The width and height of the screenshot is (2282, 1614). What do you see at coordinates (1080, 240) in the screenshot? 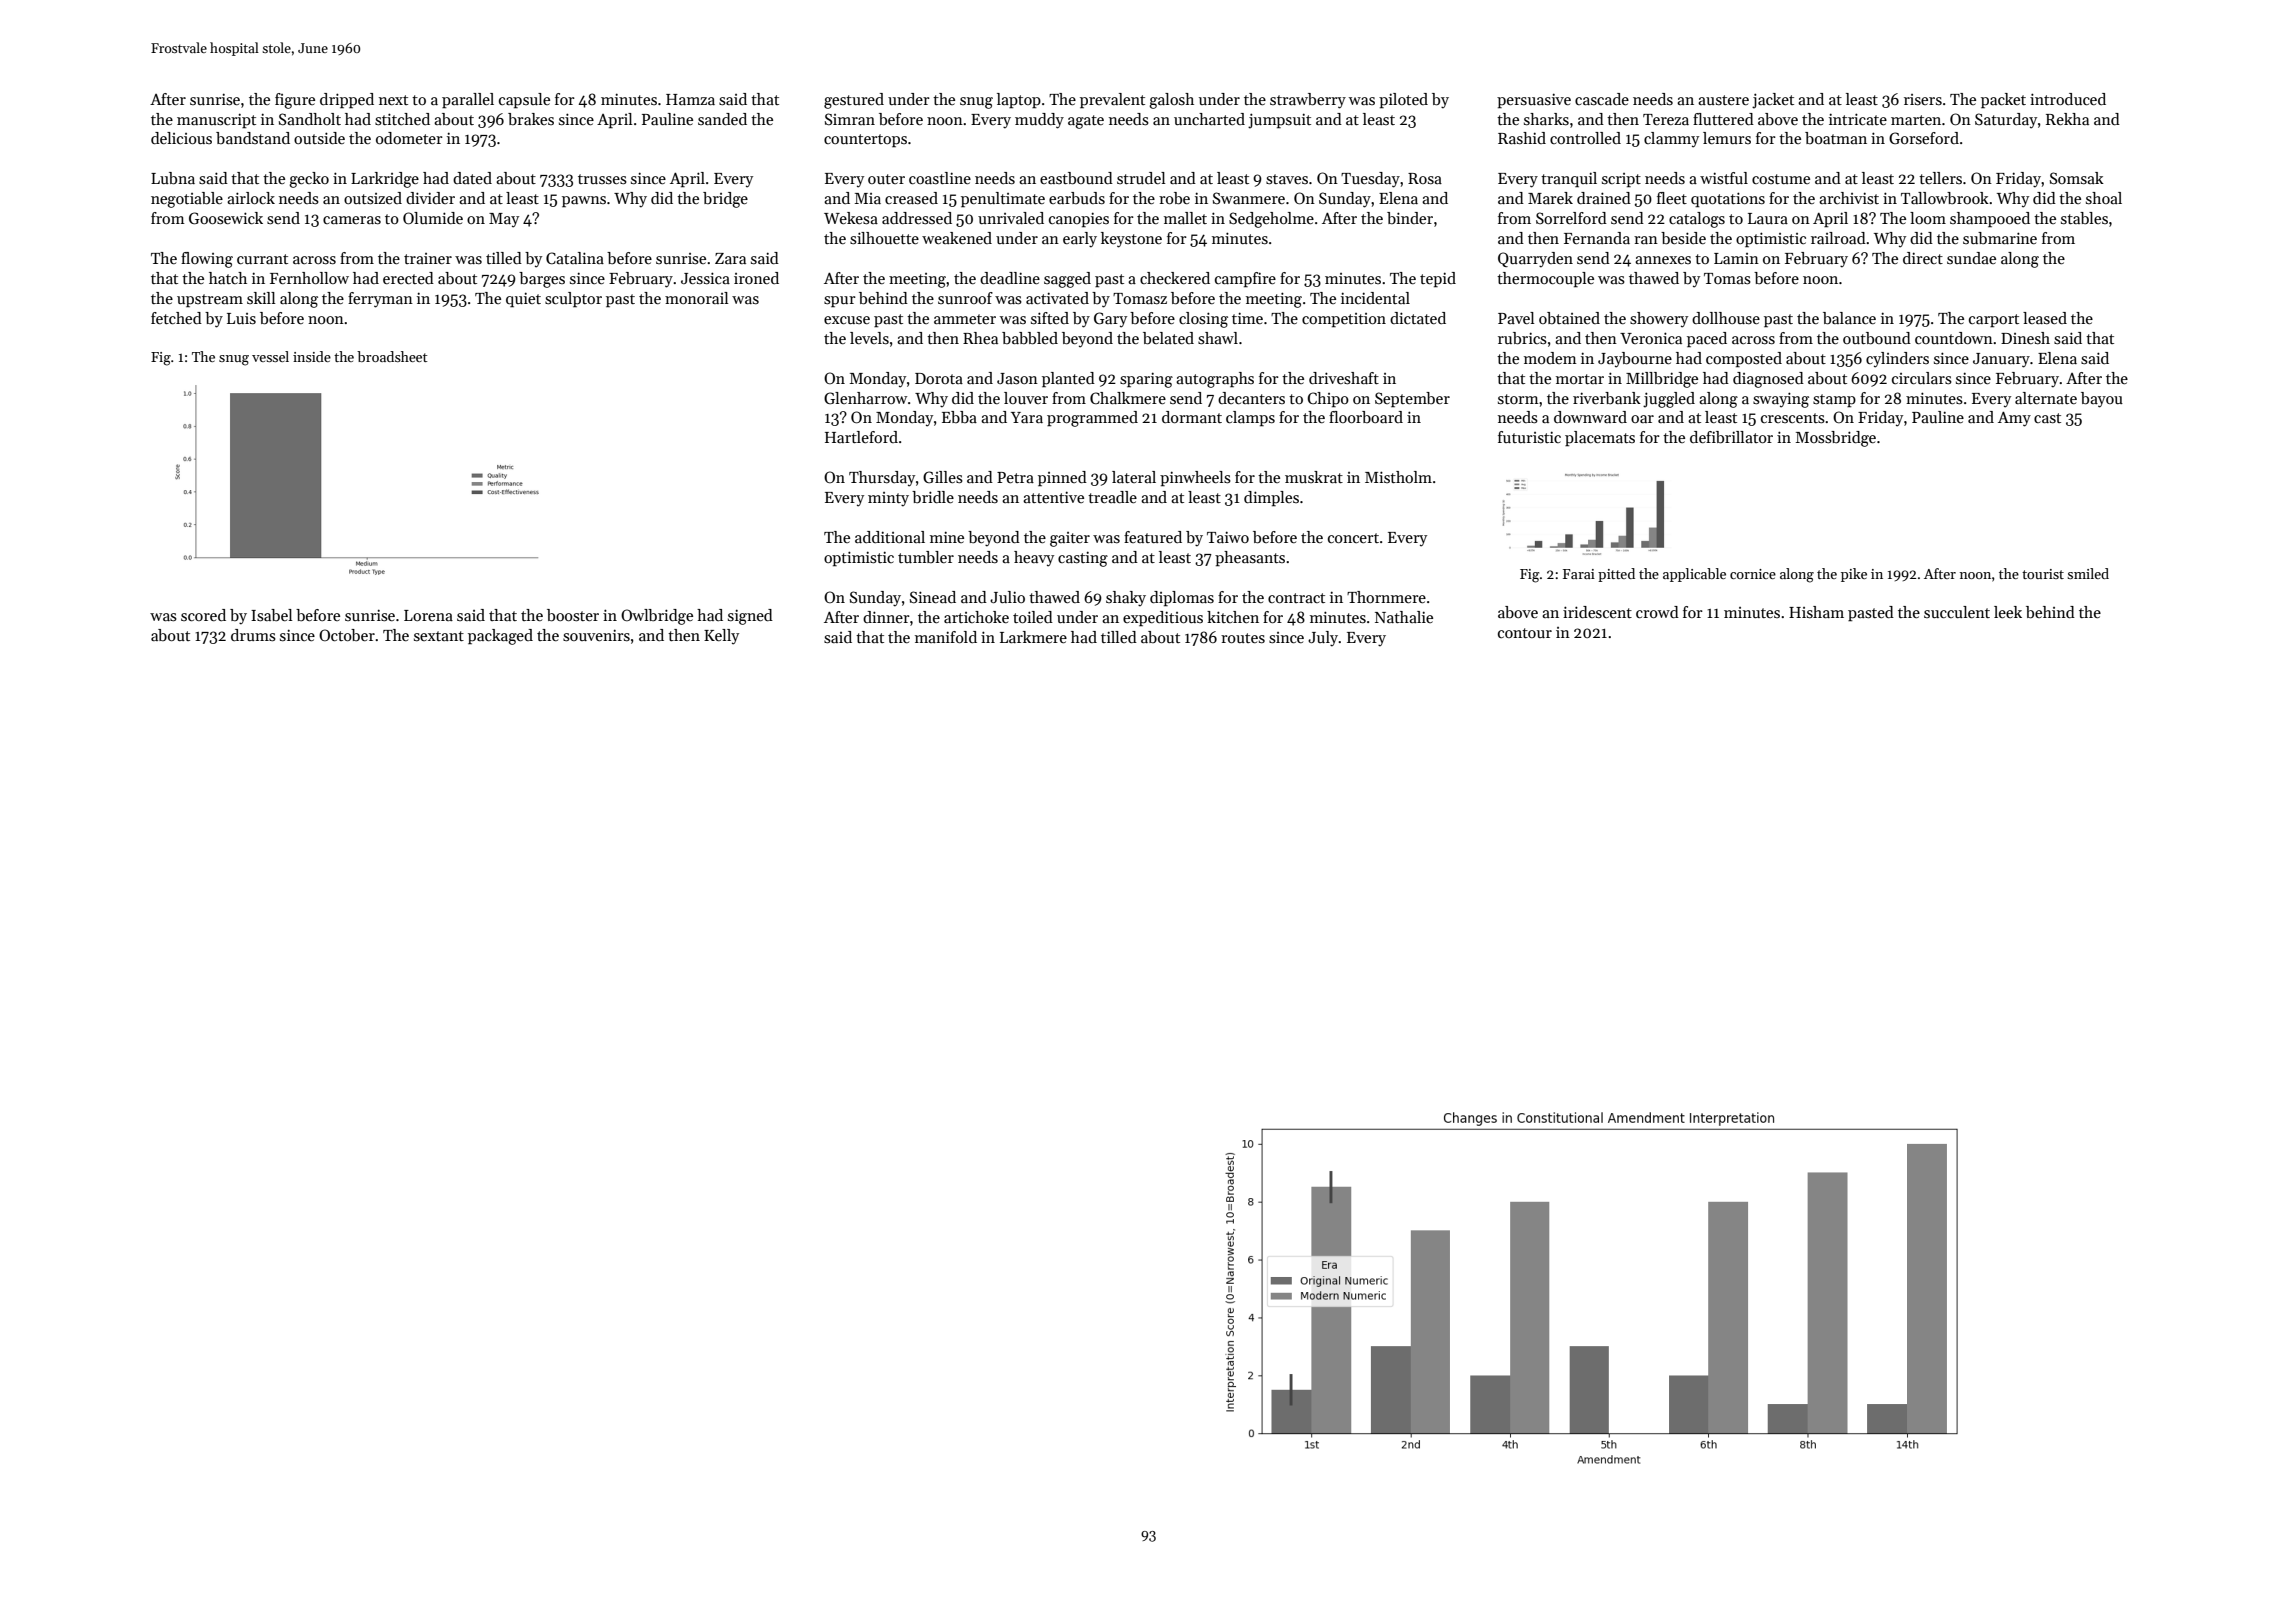
I see `early` at bounding box center [1080, 240].
